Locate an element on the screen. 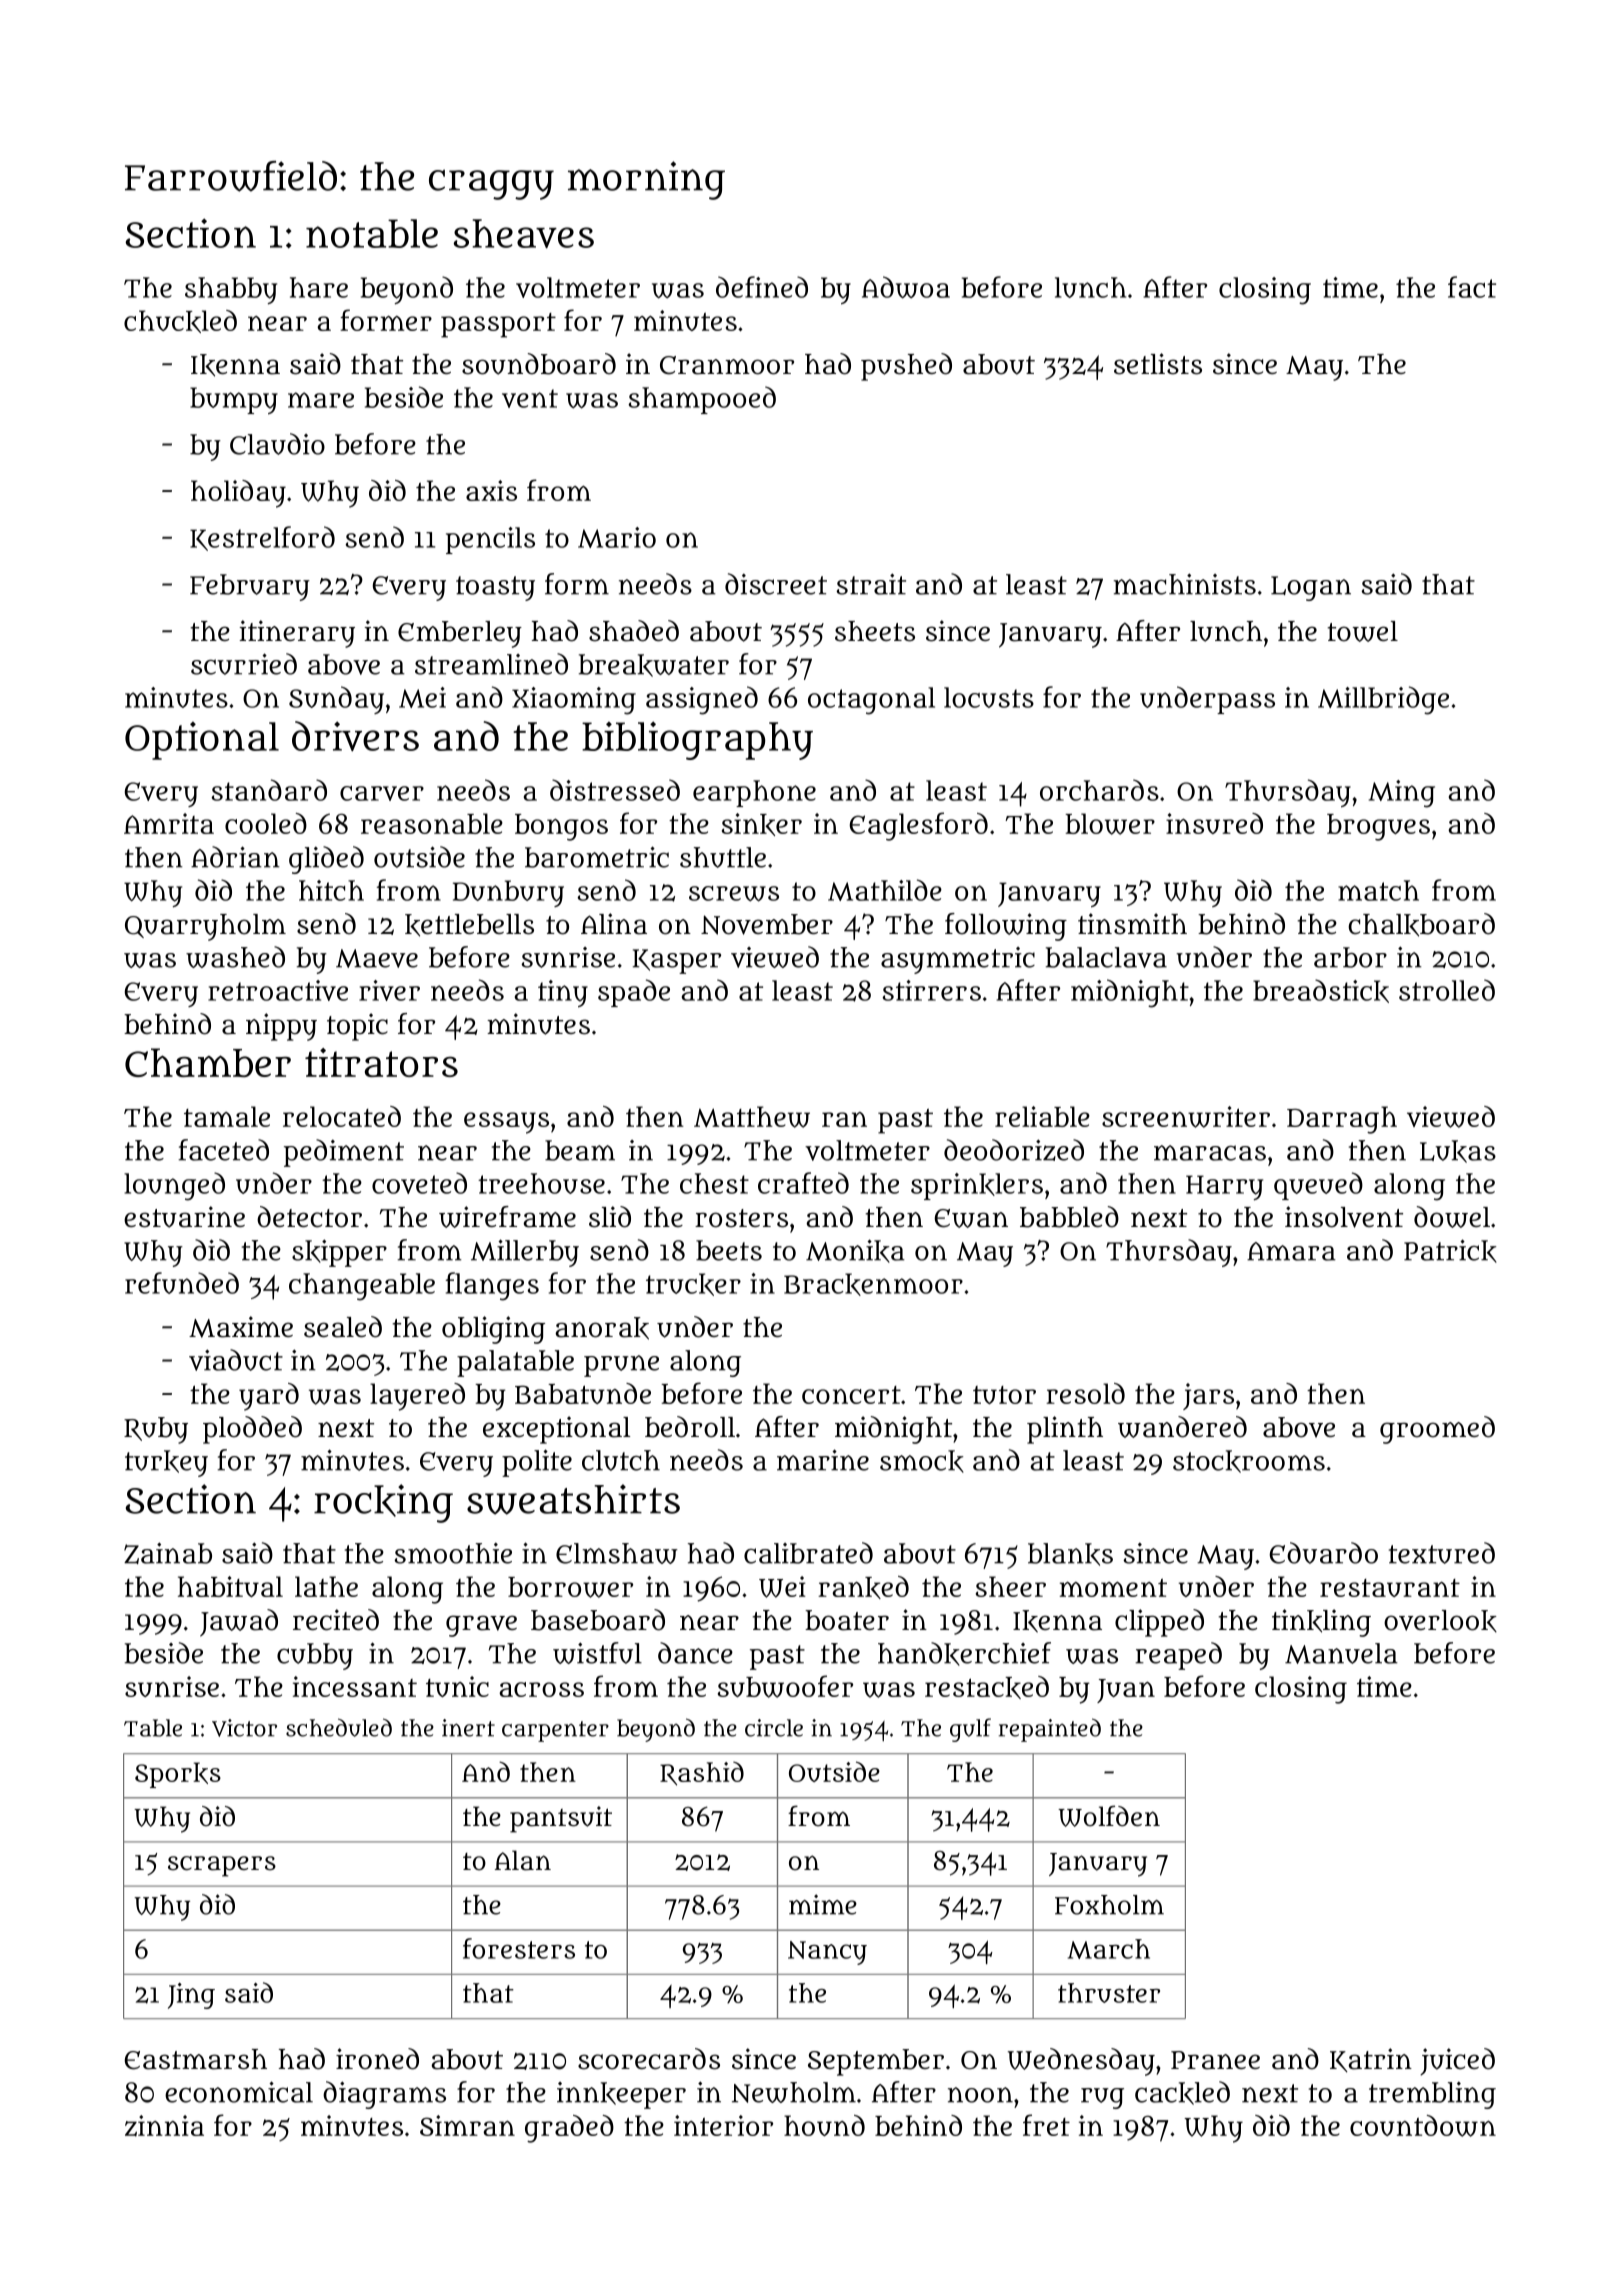 This screenshot has height=2292, width=1620. sinker is located at coordinates (762, 824).
